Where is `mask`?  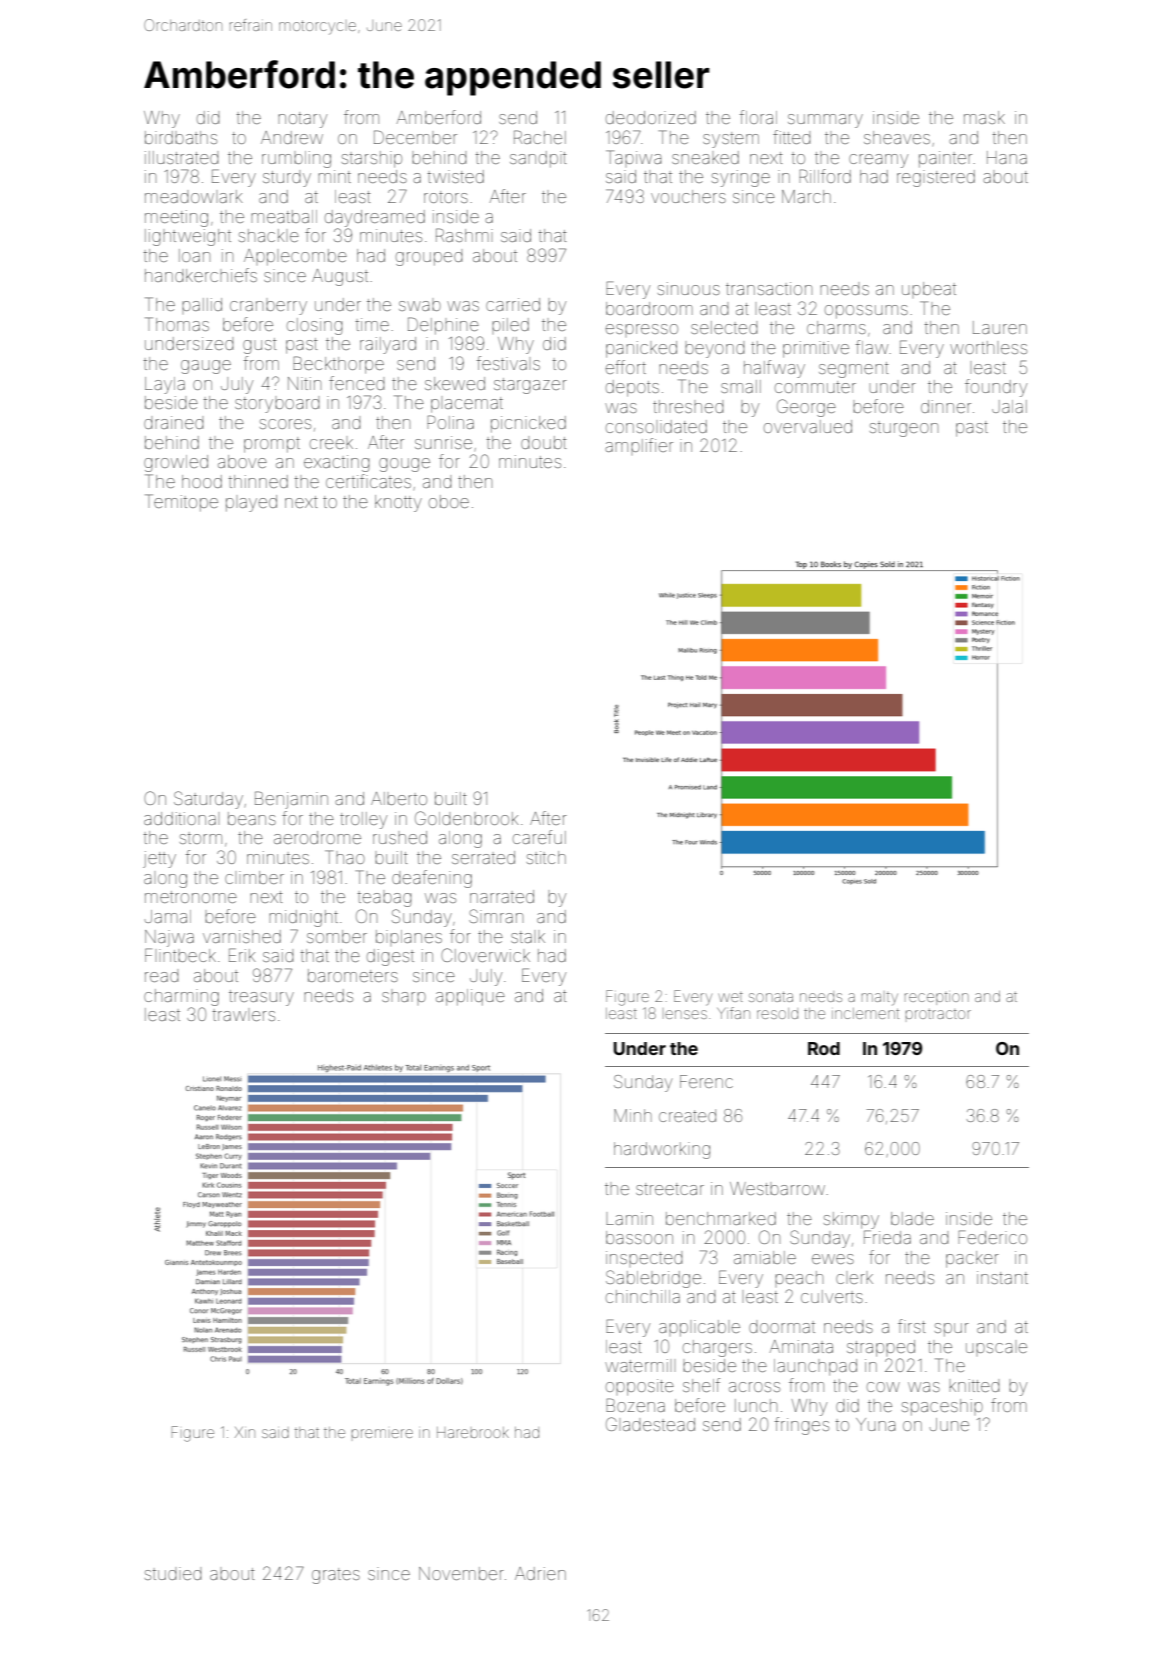 mask is located at coordinates (984, 117).
